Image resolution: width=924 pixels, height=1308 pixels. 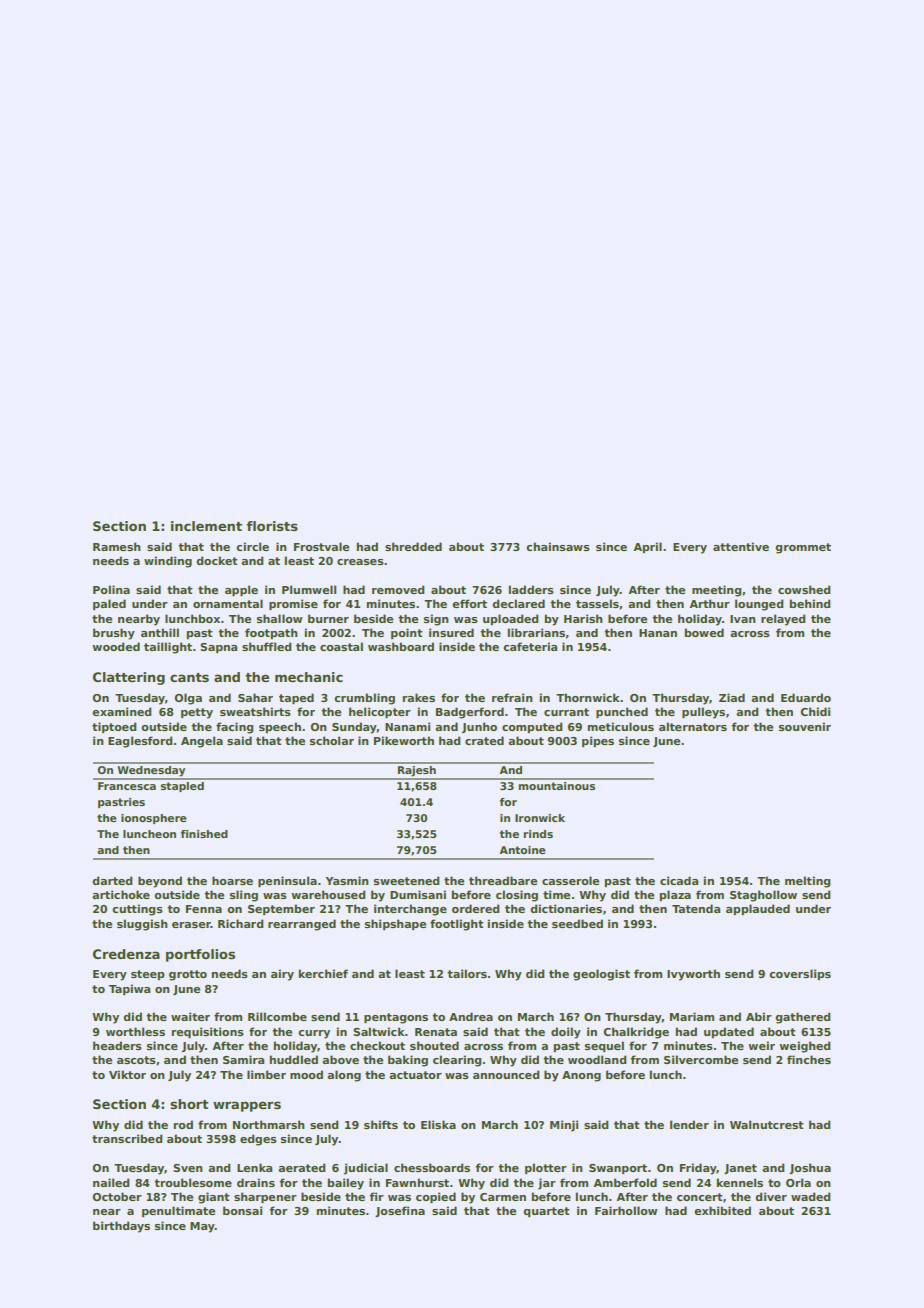 What do you see at coordinates (272, 526) in the document?
I see `florists` at bounding box center [272, 526].
